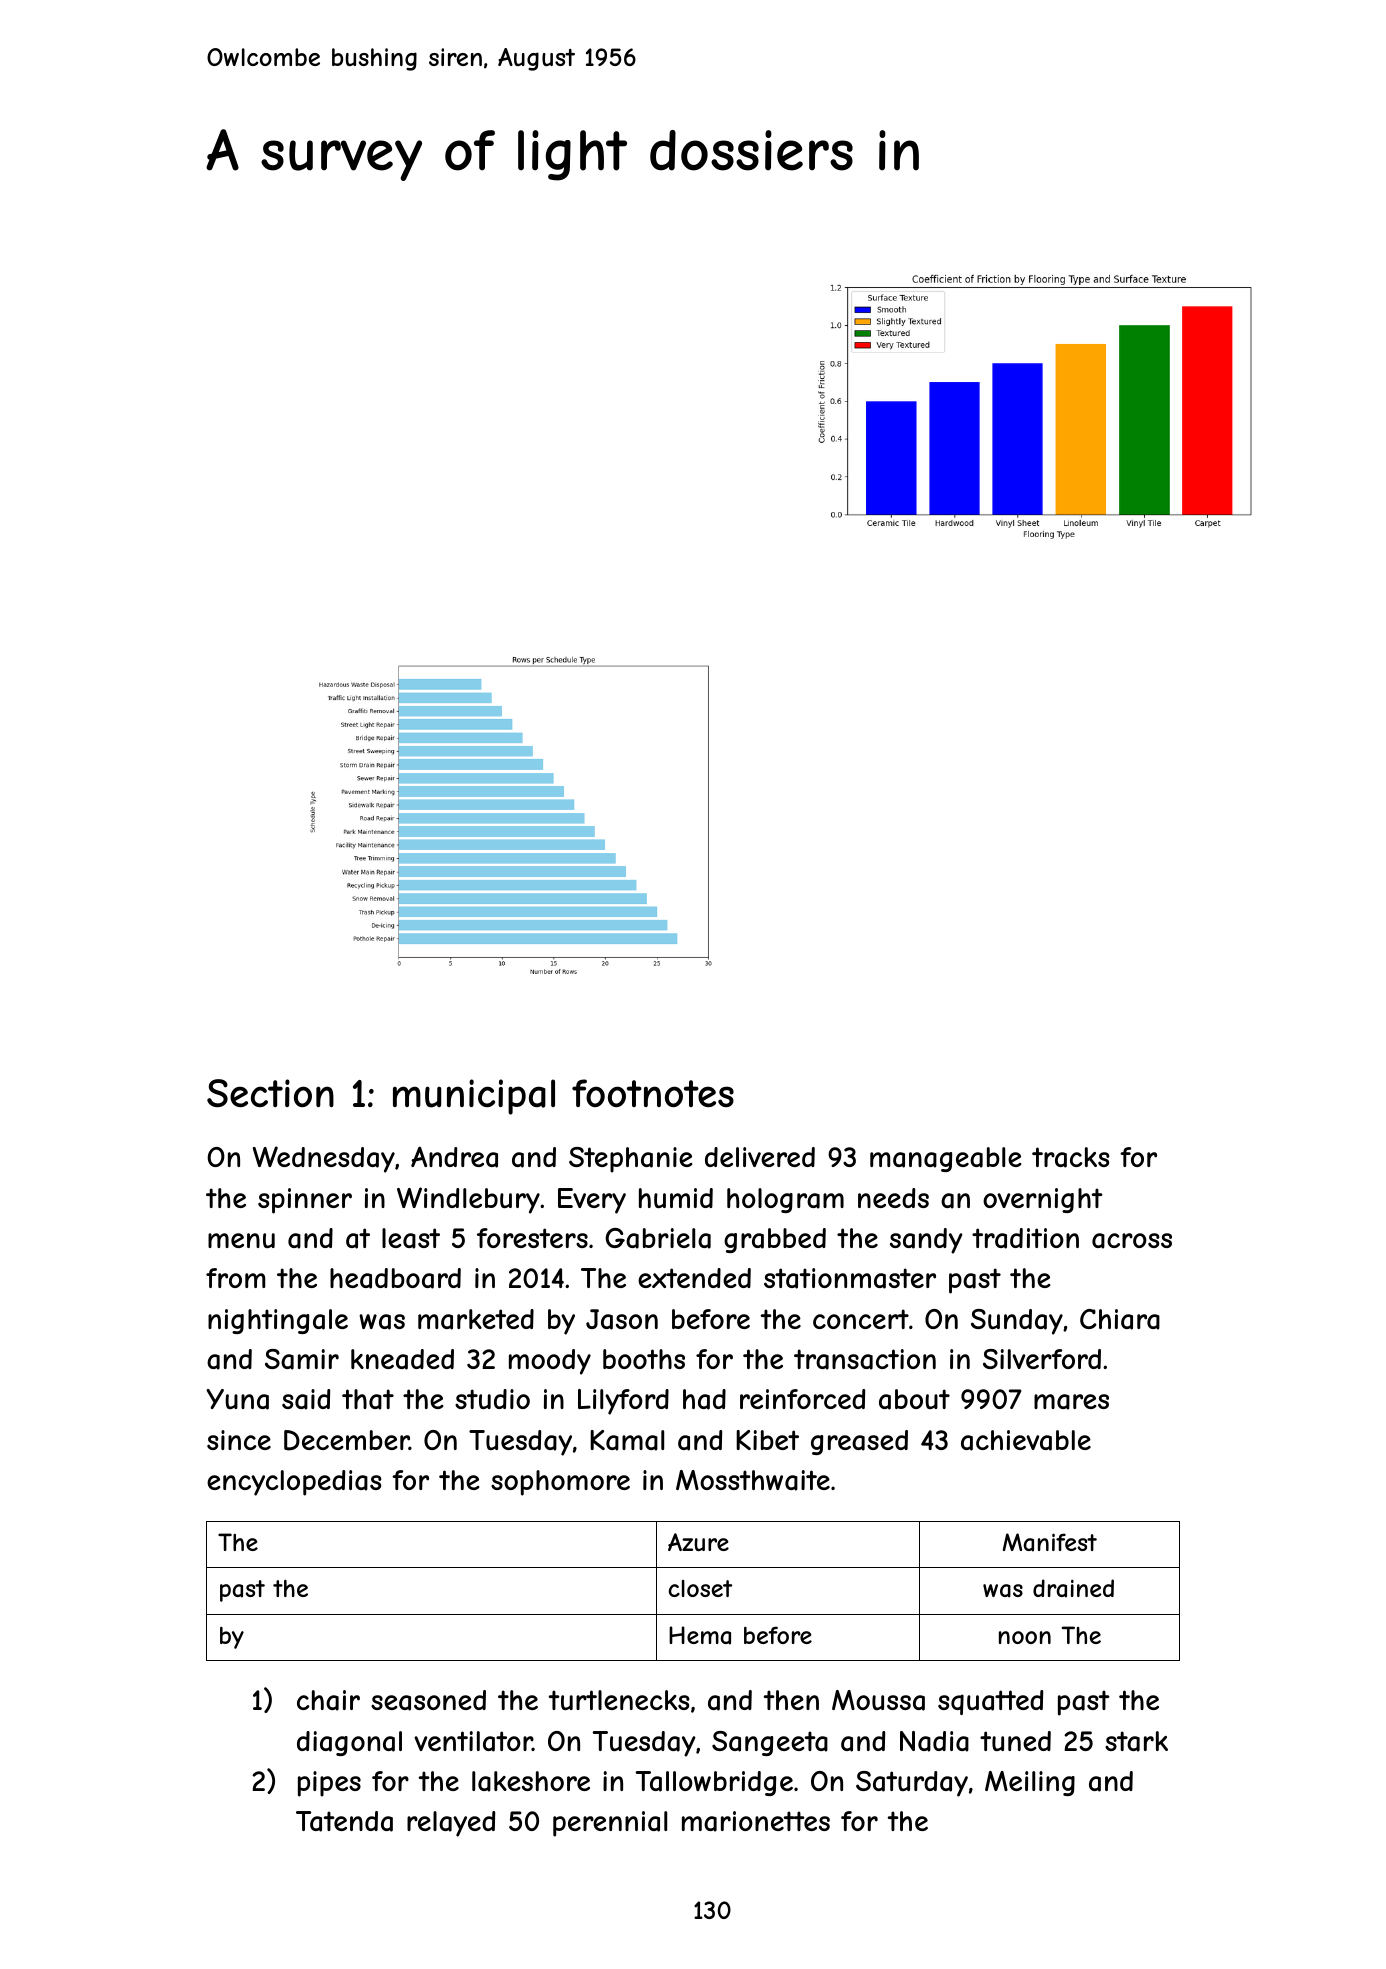  Describe the element at coordinates (305, 1201) in the document. I see `spinner` at that location.
